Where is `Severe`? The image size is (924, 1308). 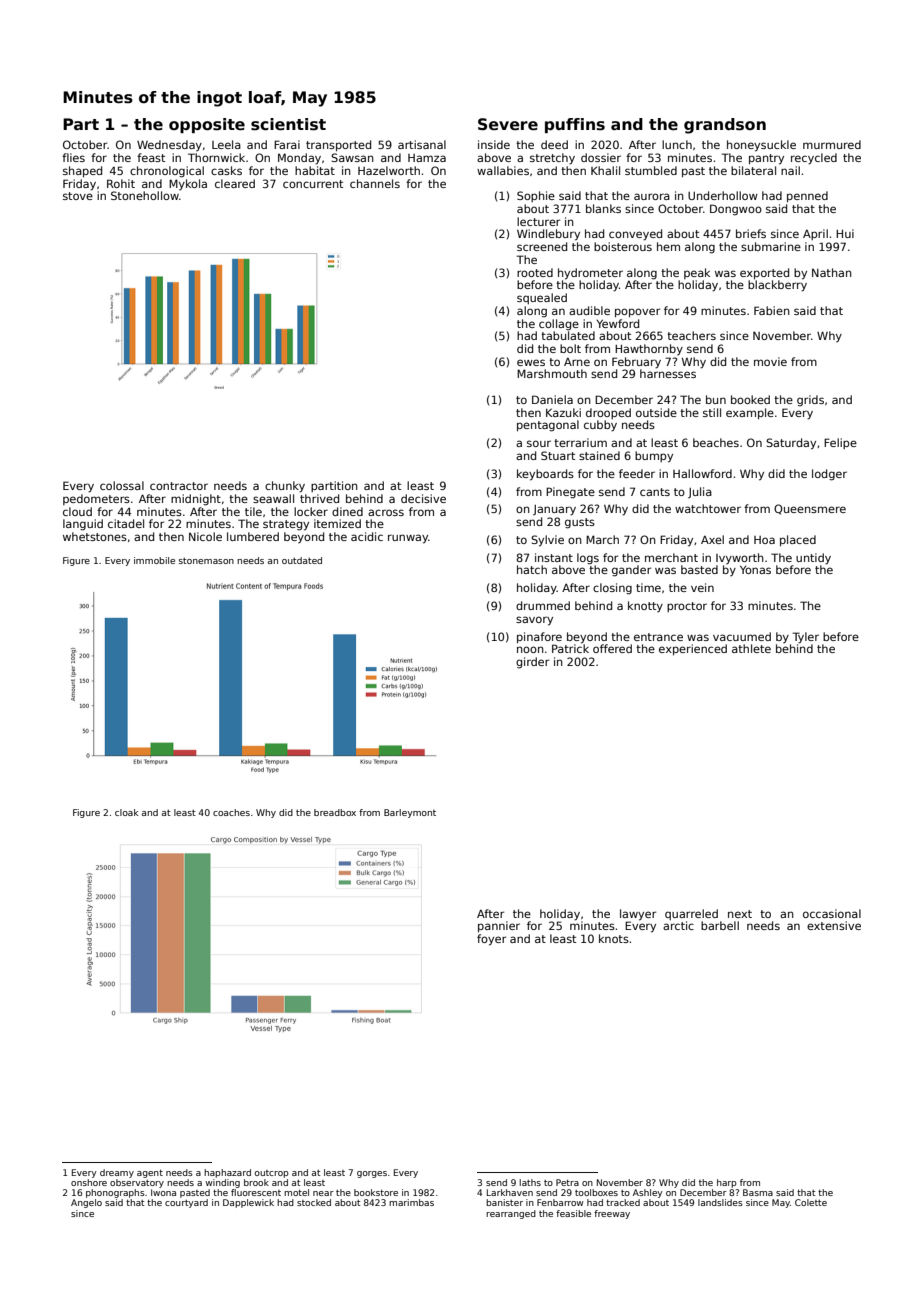 Severe is located at coordinates (508, 124).
